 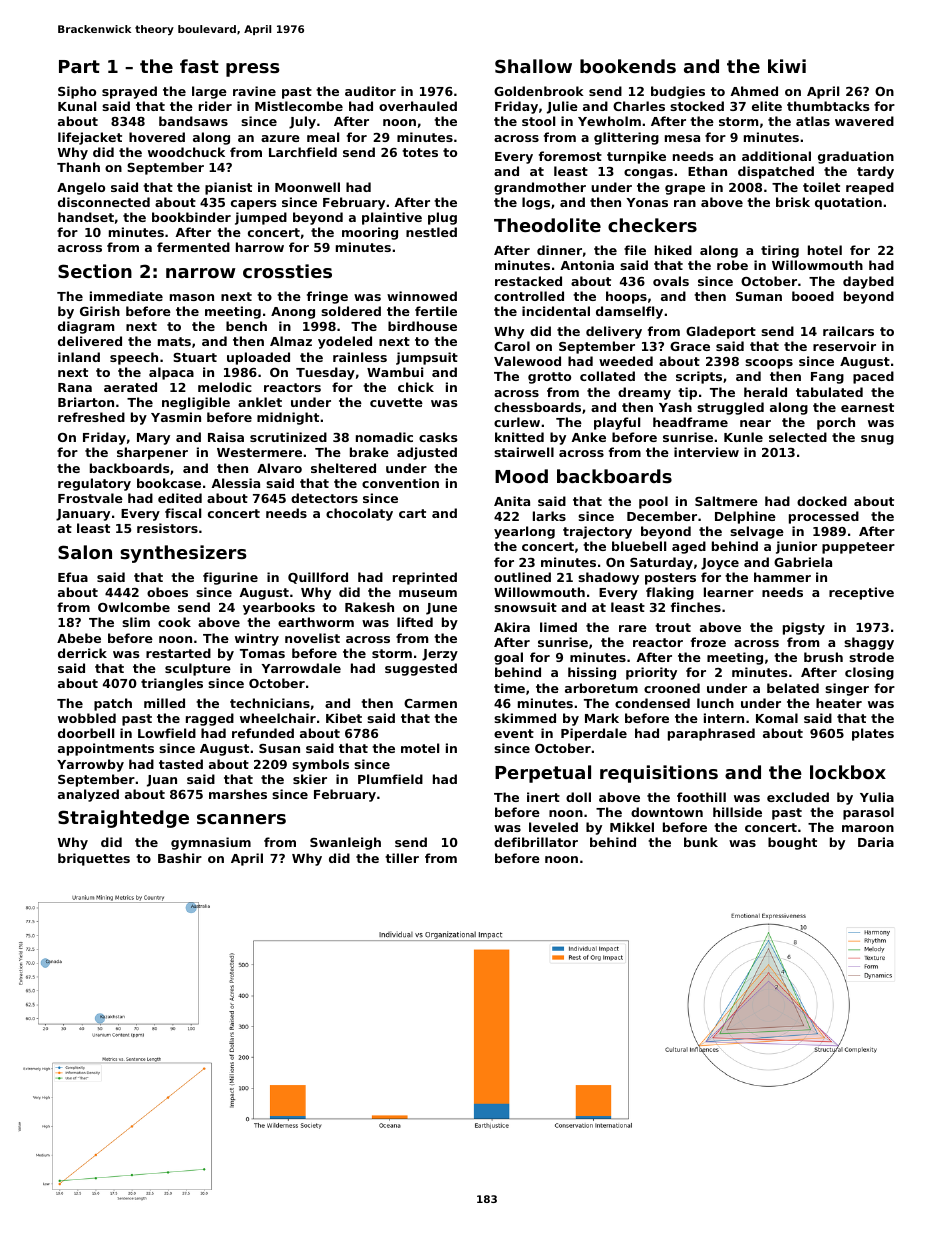 I want to click on jumpsuit, so click(x=427, y=358).
